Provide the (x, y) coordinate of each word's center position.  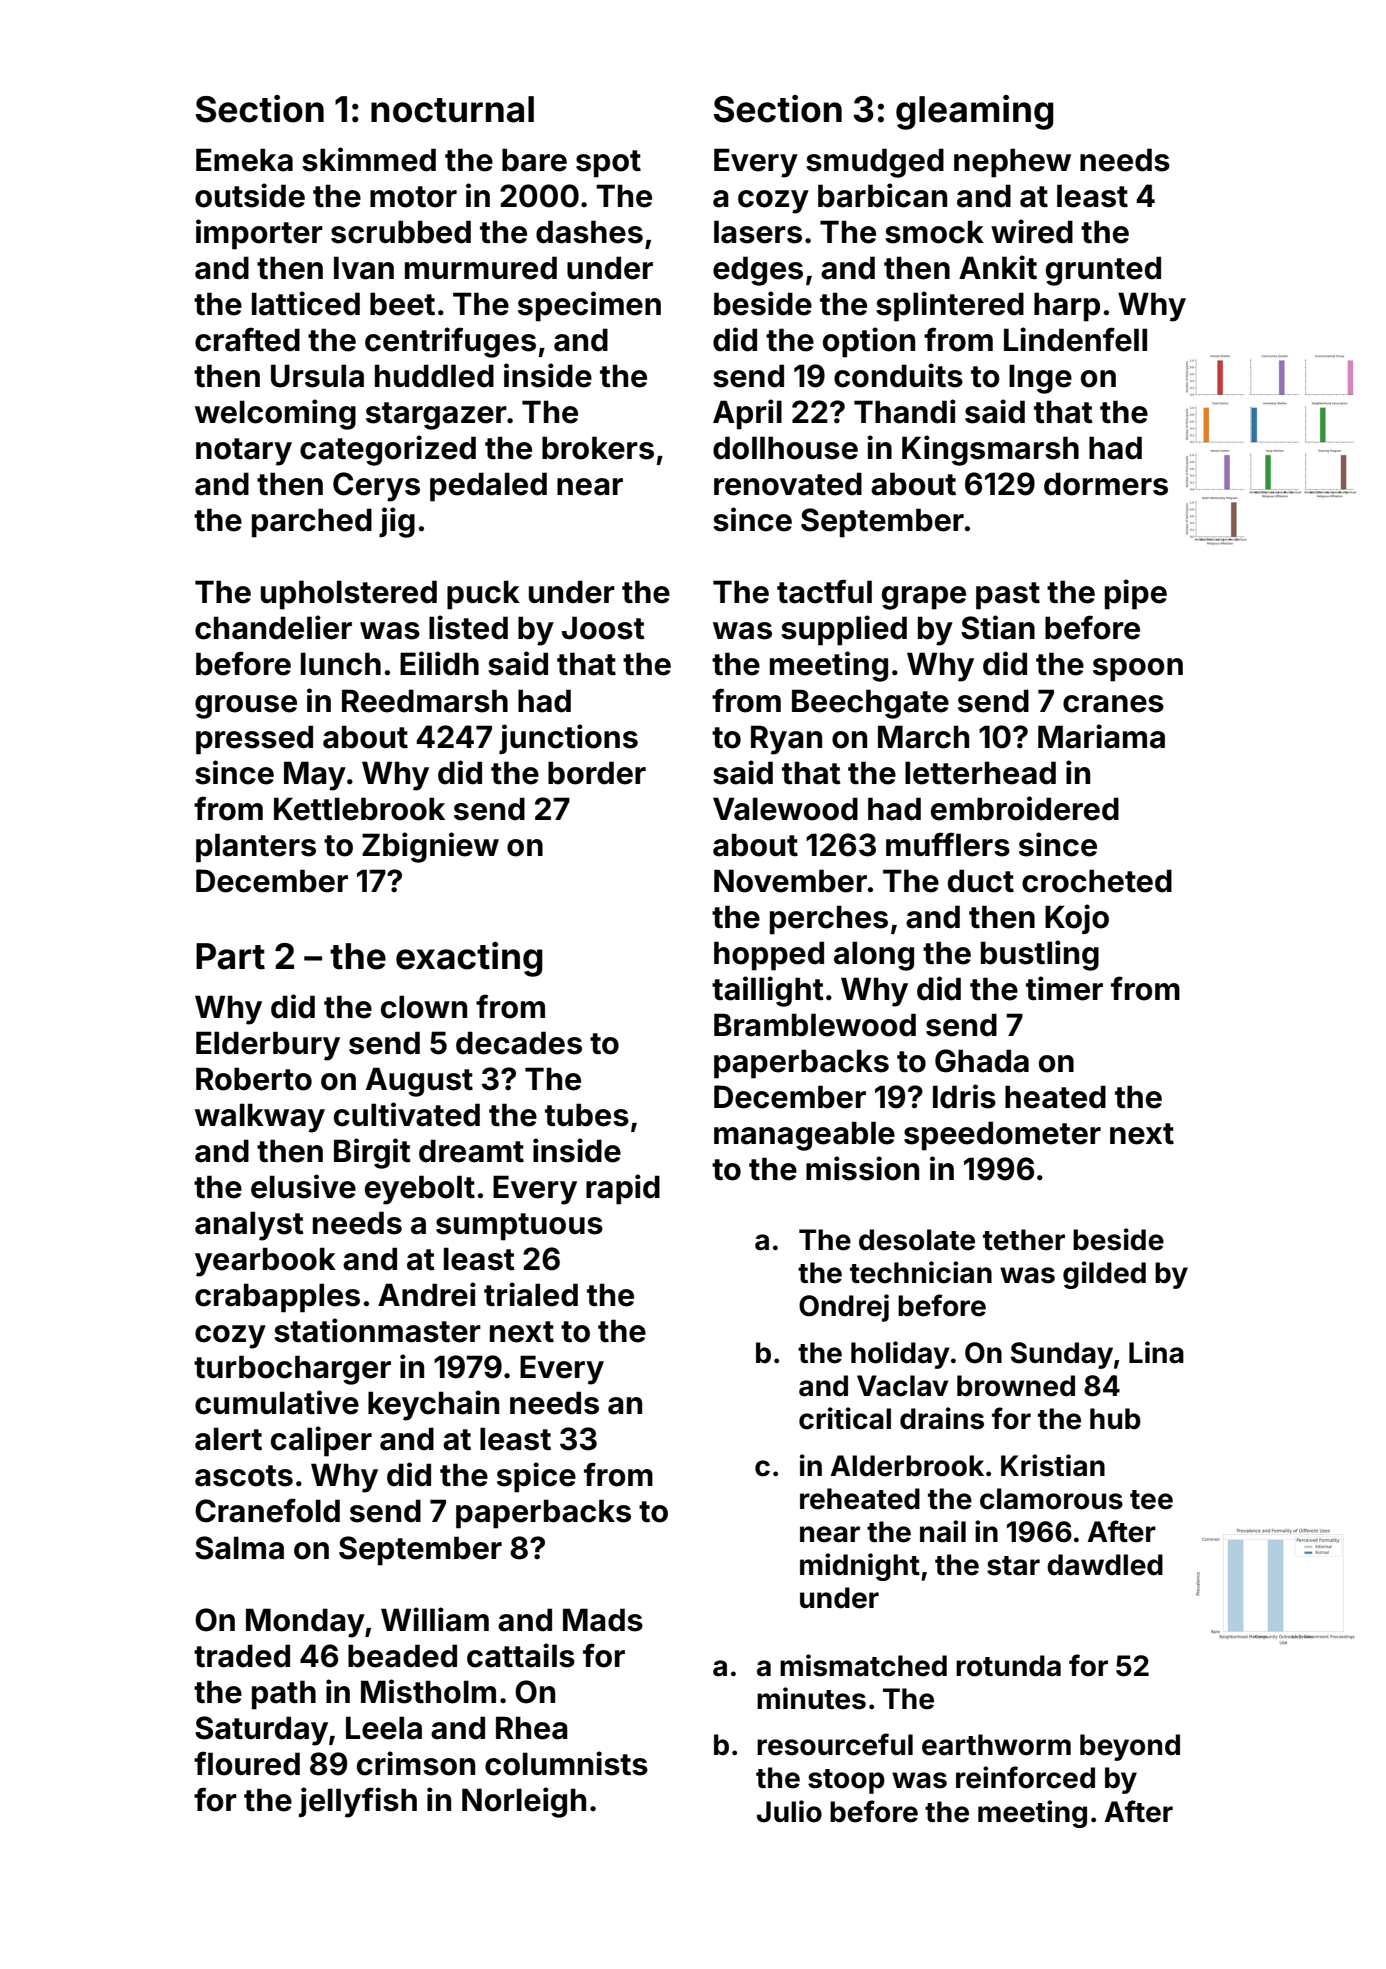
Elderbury (268, 1046)
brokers (598, 448)
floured (247, 1763)
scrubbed (401, 232)
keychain (433, 1405)
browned (1016, 1386)
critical (845, 1418)
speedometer (1002, 1136)
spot (608, 164)
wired (1032, 231)
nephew (1012, 163)
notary (244, 452)
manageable (804, 1136)
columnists (566, 1763)
